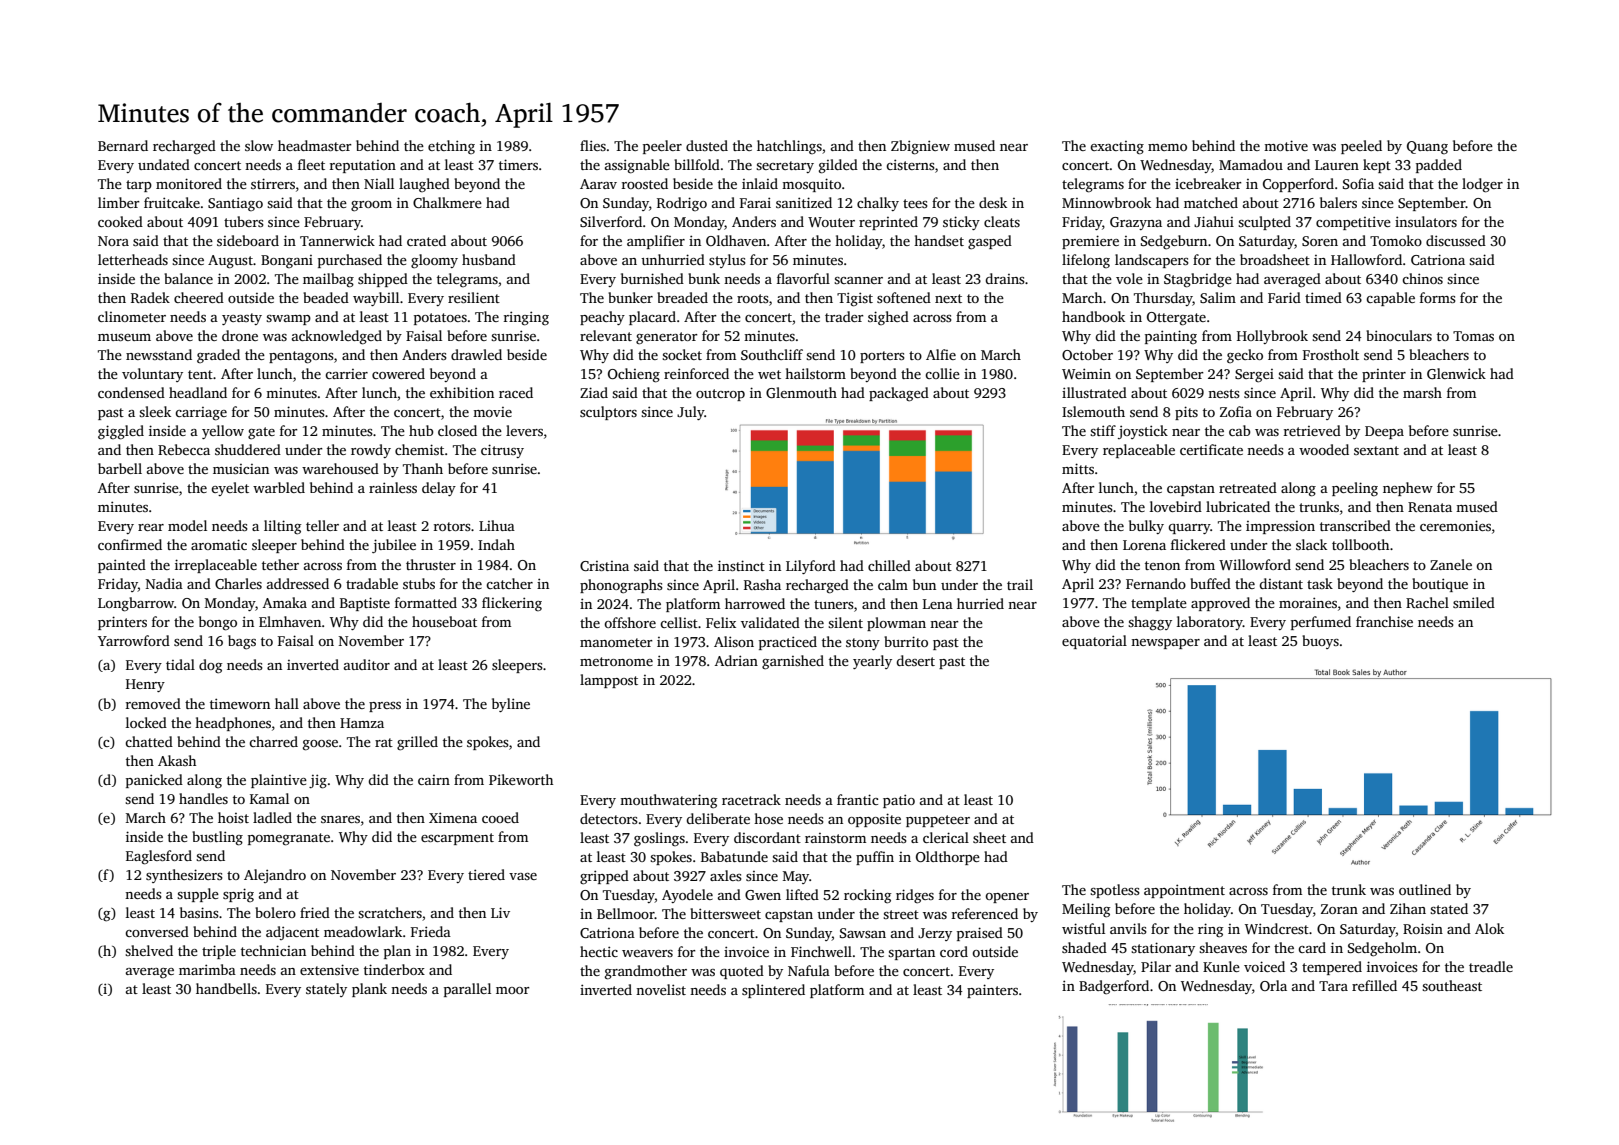 The image size is (1619, 1145). I want to click on Zbigniew, so click(920, 147).
